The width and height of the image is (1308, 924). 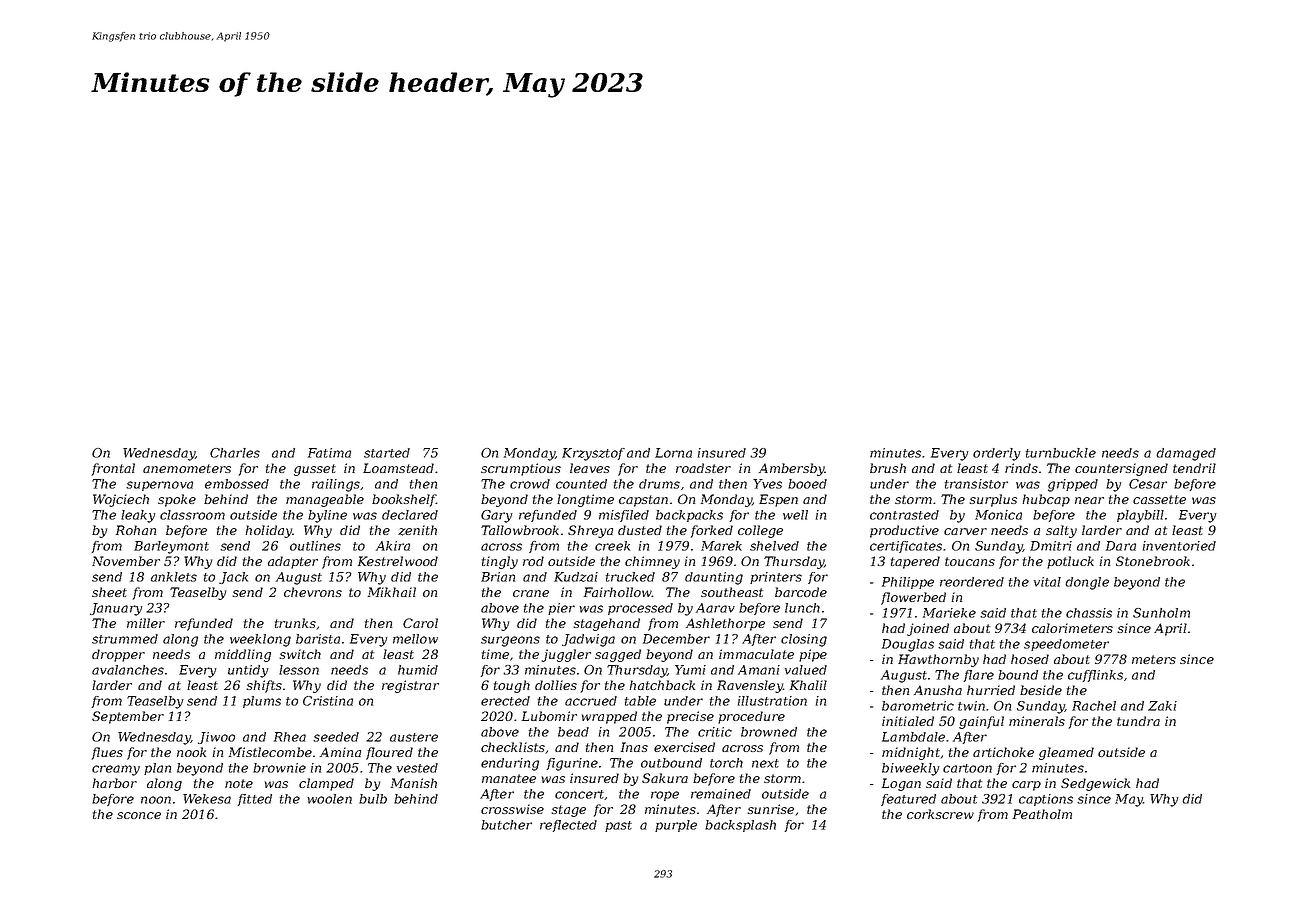 What do you see at coordinates (767, 484) in the image?
I see `Yves` at bounding box center [767, 484].
